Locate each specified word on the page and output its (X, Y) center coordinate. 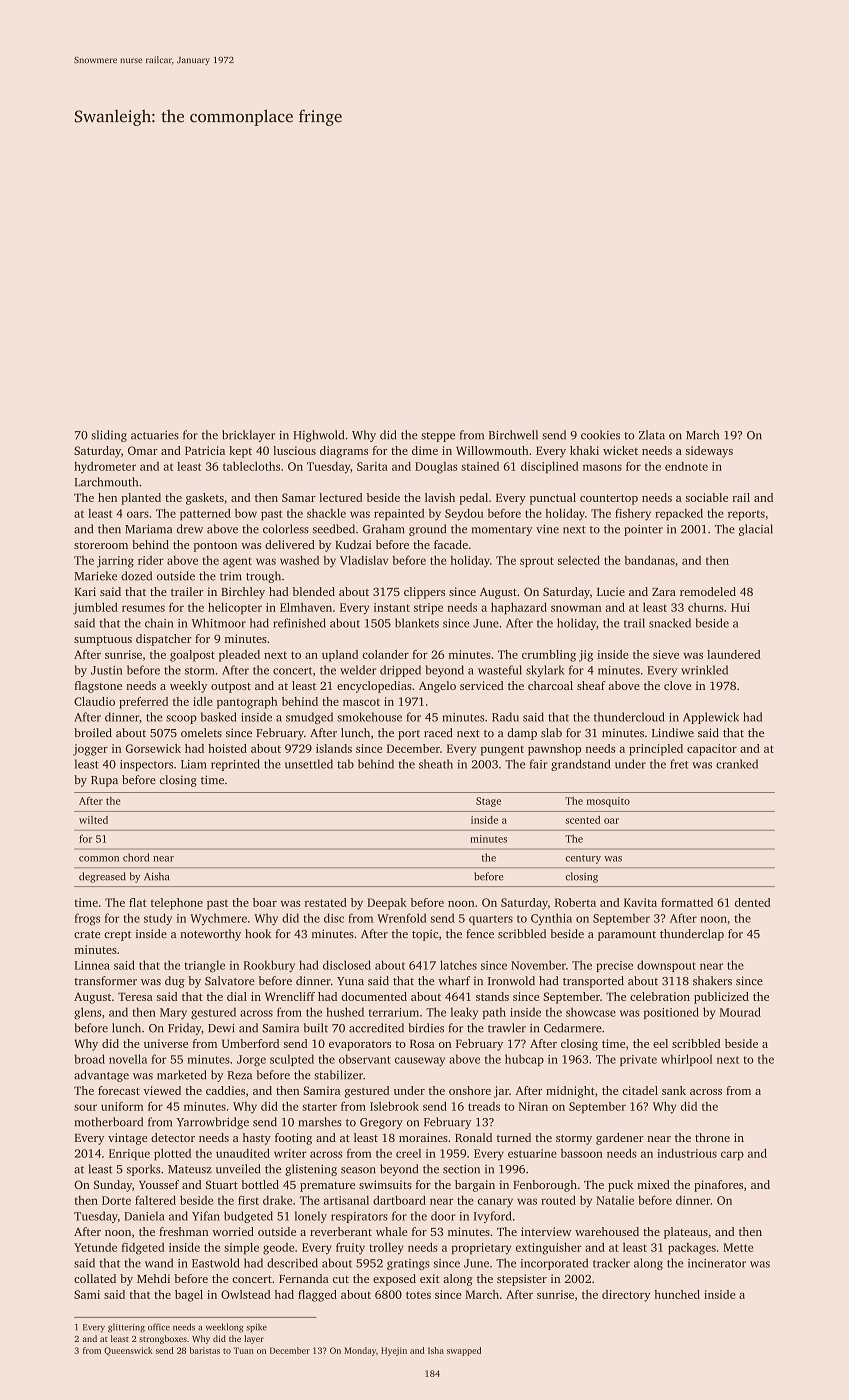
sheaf (591, 685)
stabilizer (338, 1075)
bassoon (582, 1153)
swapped (464, 1351)
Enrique (129, 1155)
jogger (90, 750)
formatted (687, 902)
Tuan (244, 1350)
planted (141, 499)
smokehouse (369, 717)
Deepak (387, 904)
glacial (756, 530)
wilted (93, 820)
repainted (399, 515)
